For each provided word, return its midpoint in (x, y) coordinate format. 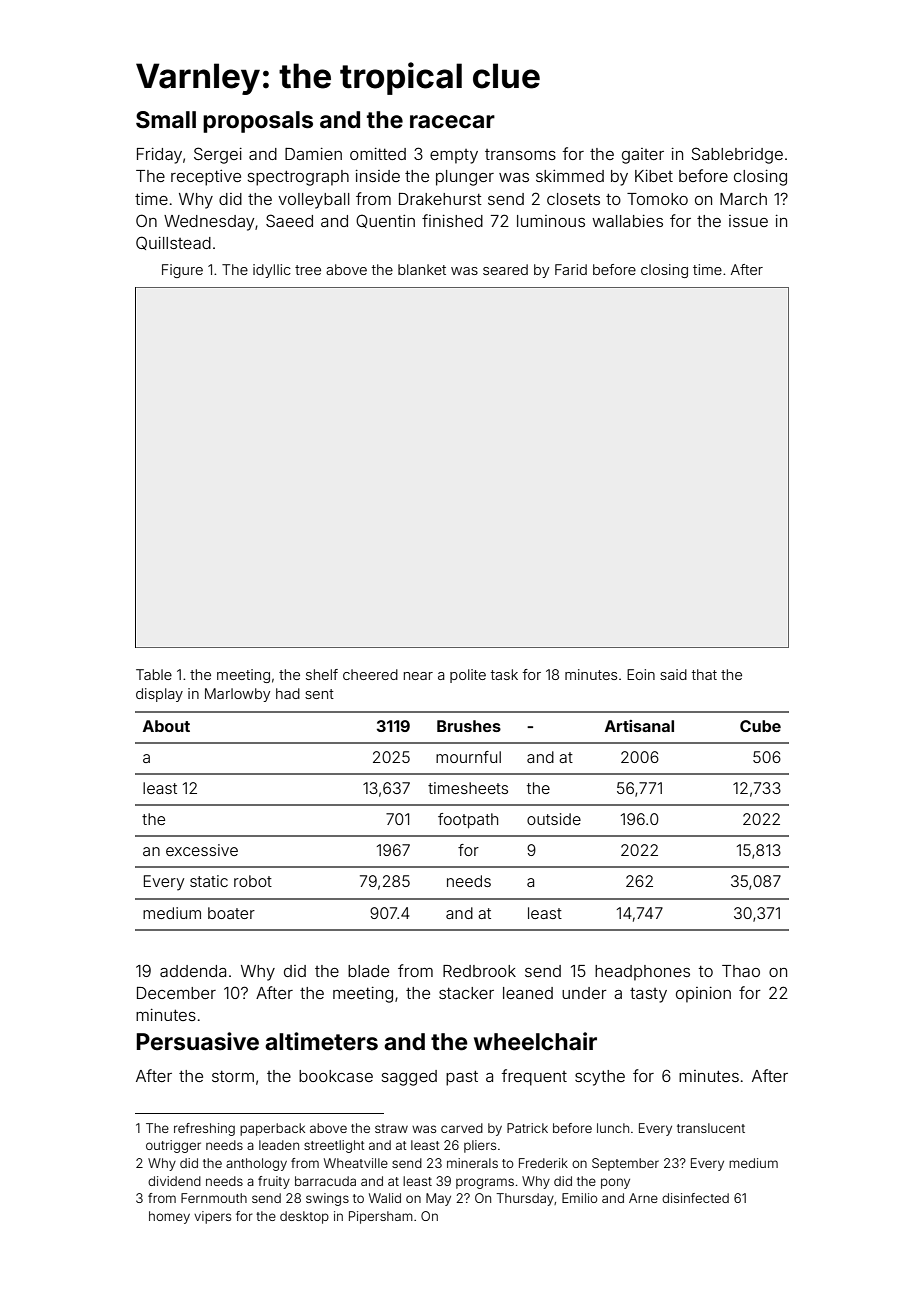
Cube (760, 726)
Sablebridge (737, 155)
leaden (279, 1145)
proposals (258, 122)
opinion (703, 995)
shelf (322, 674)
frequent (534, 1077)
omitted (378, 154)
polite (468, 676)
